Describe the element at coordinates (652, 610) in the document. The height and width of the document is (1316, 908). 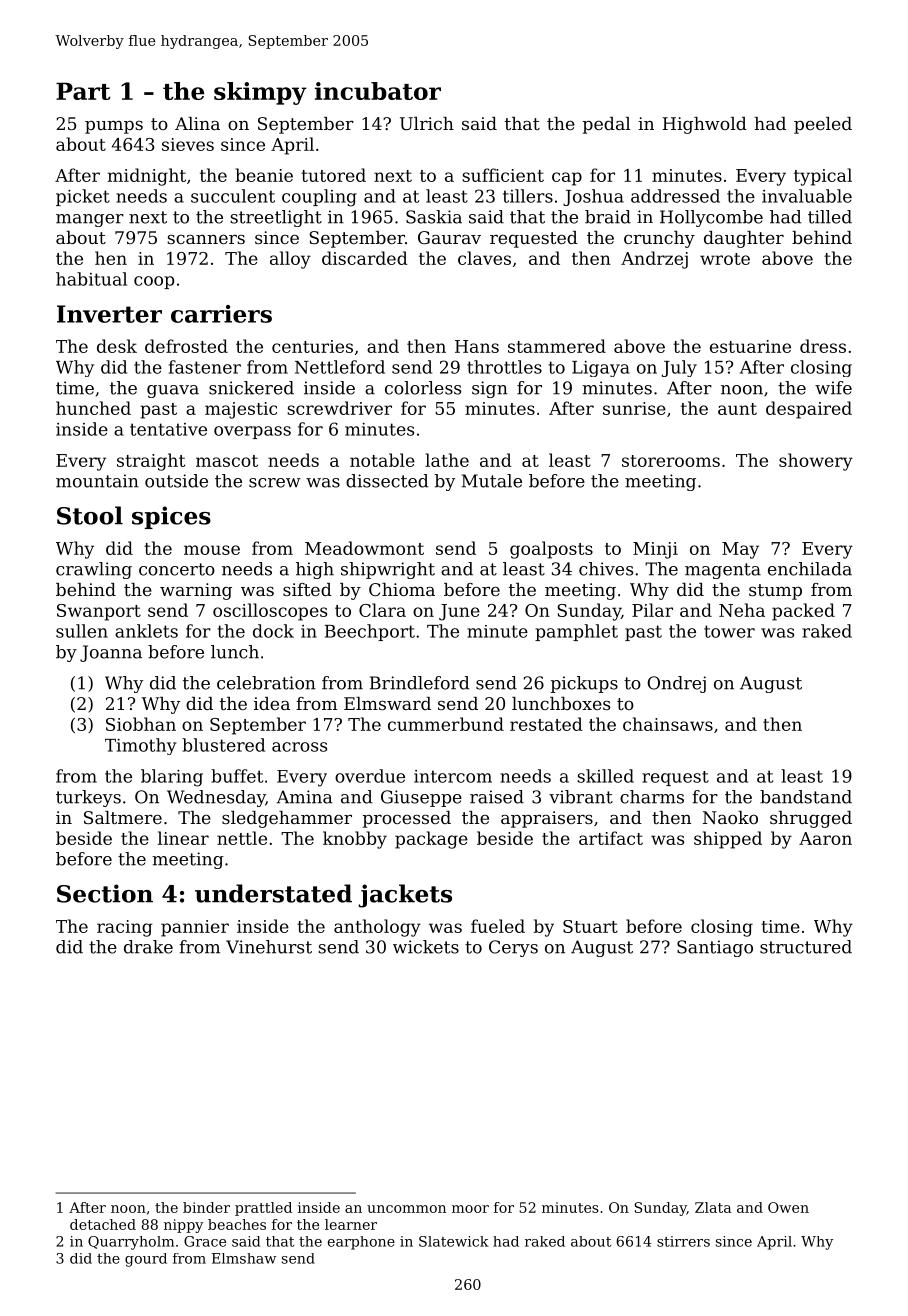
I see `Pilar` at that location.
